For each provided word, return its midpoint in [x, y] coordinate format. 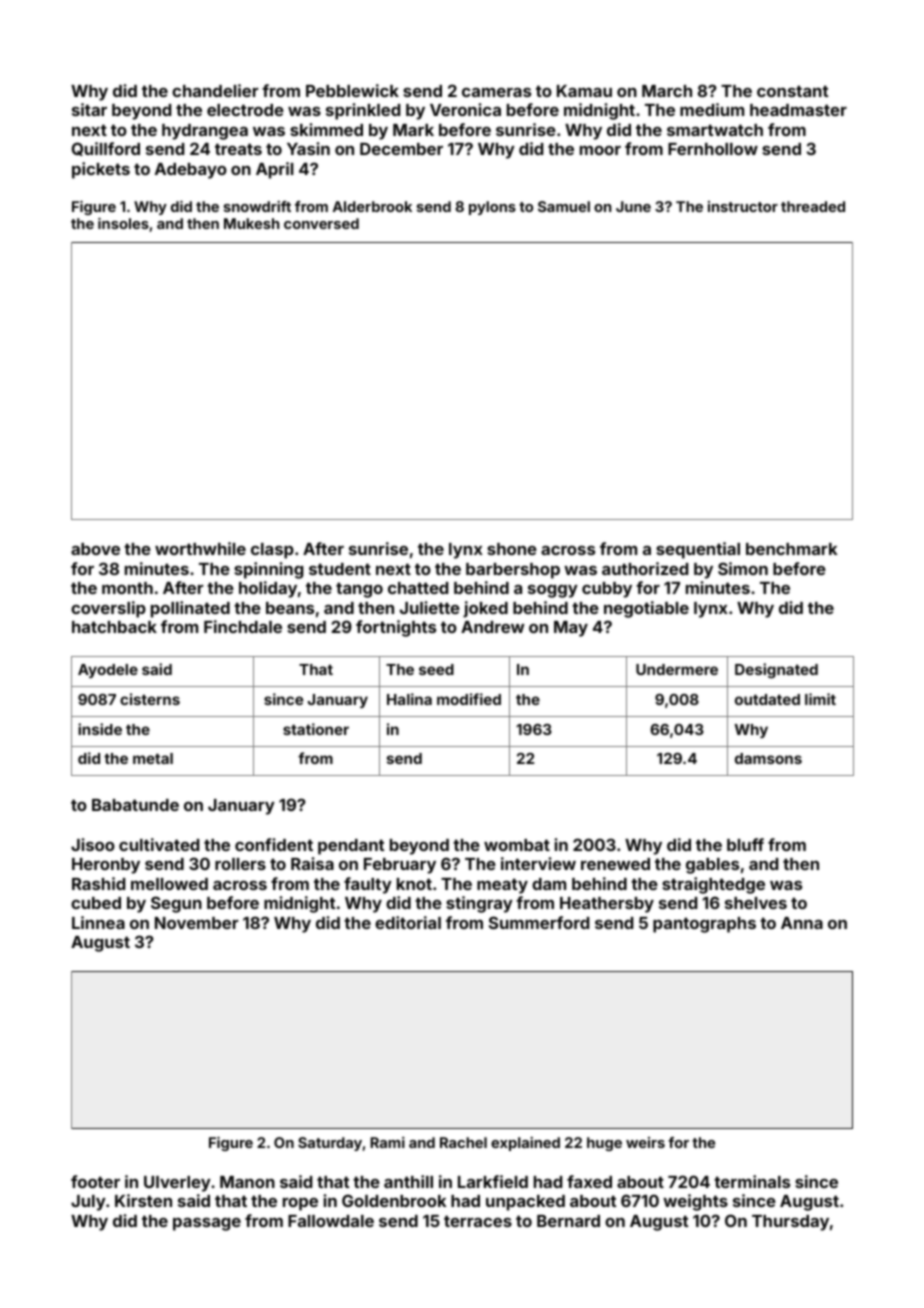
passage [207, 1224]
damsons [768, 758]
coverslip [108, 609]
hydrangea [205, 132]
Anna [802, 923]
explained [525, 1144]
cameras [496, 92]
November [196, 923]
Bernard [568, 1221]
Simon [743, 568]
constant [792, 91]
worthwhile [200, 548]
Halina [409, 699]
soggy [553, 591]
